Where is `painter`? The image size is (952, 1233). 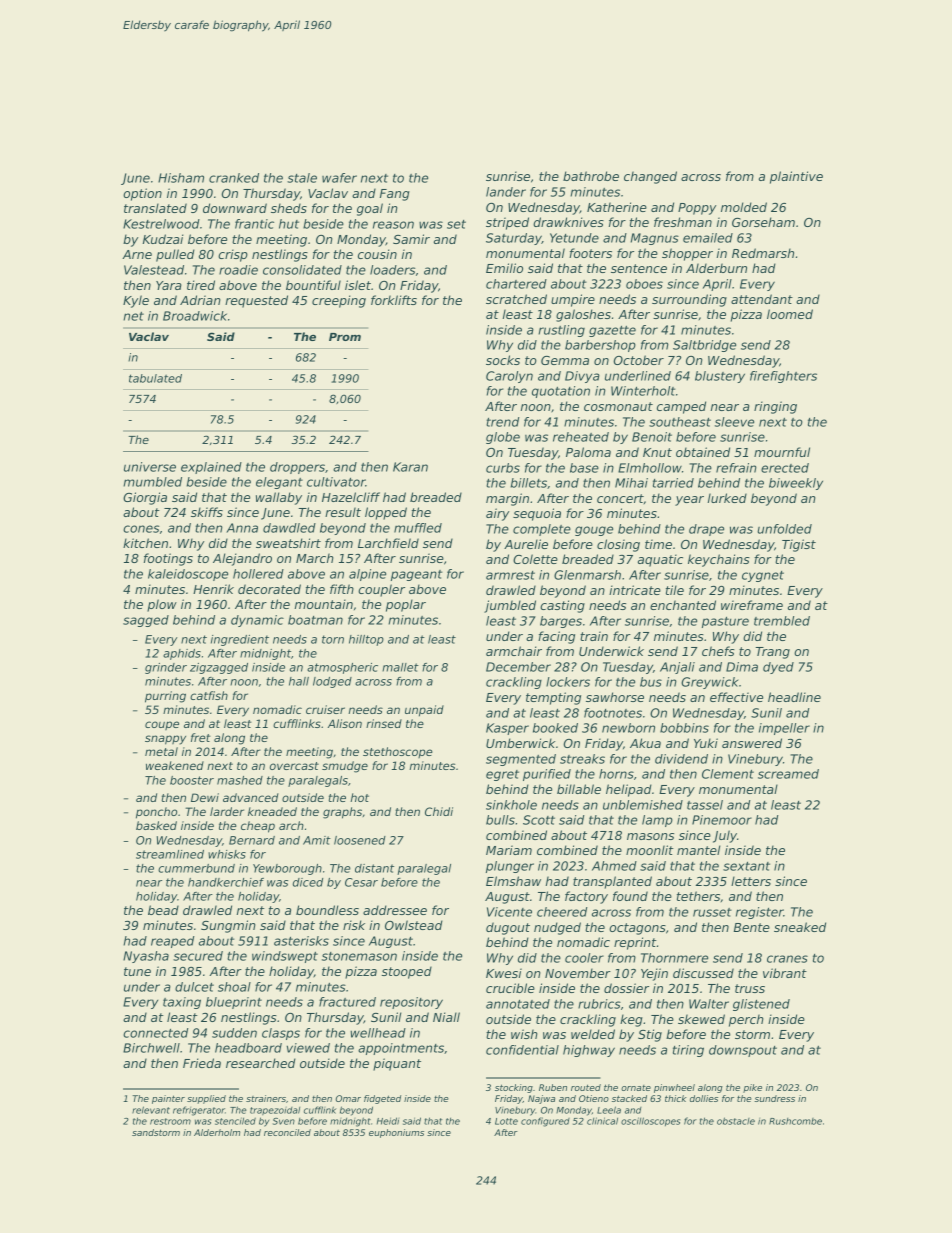 painter is located at coordinates (168, 1099).
